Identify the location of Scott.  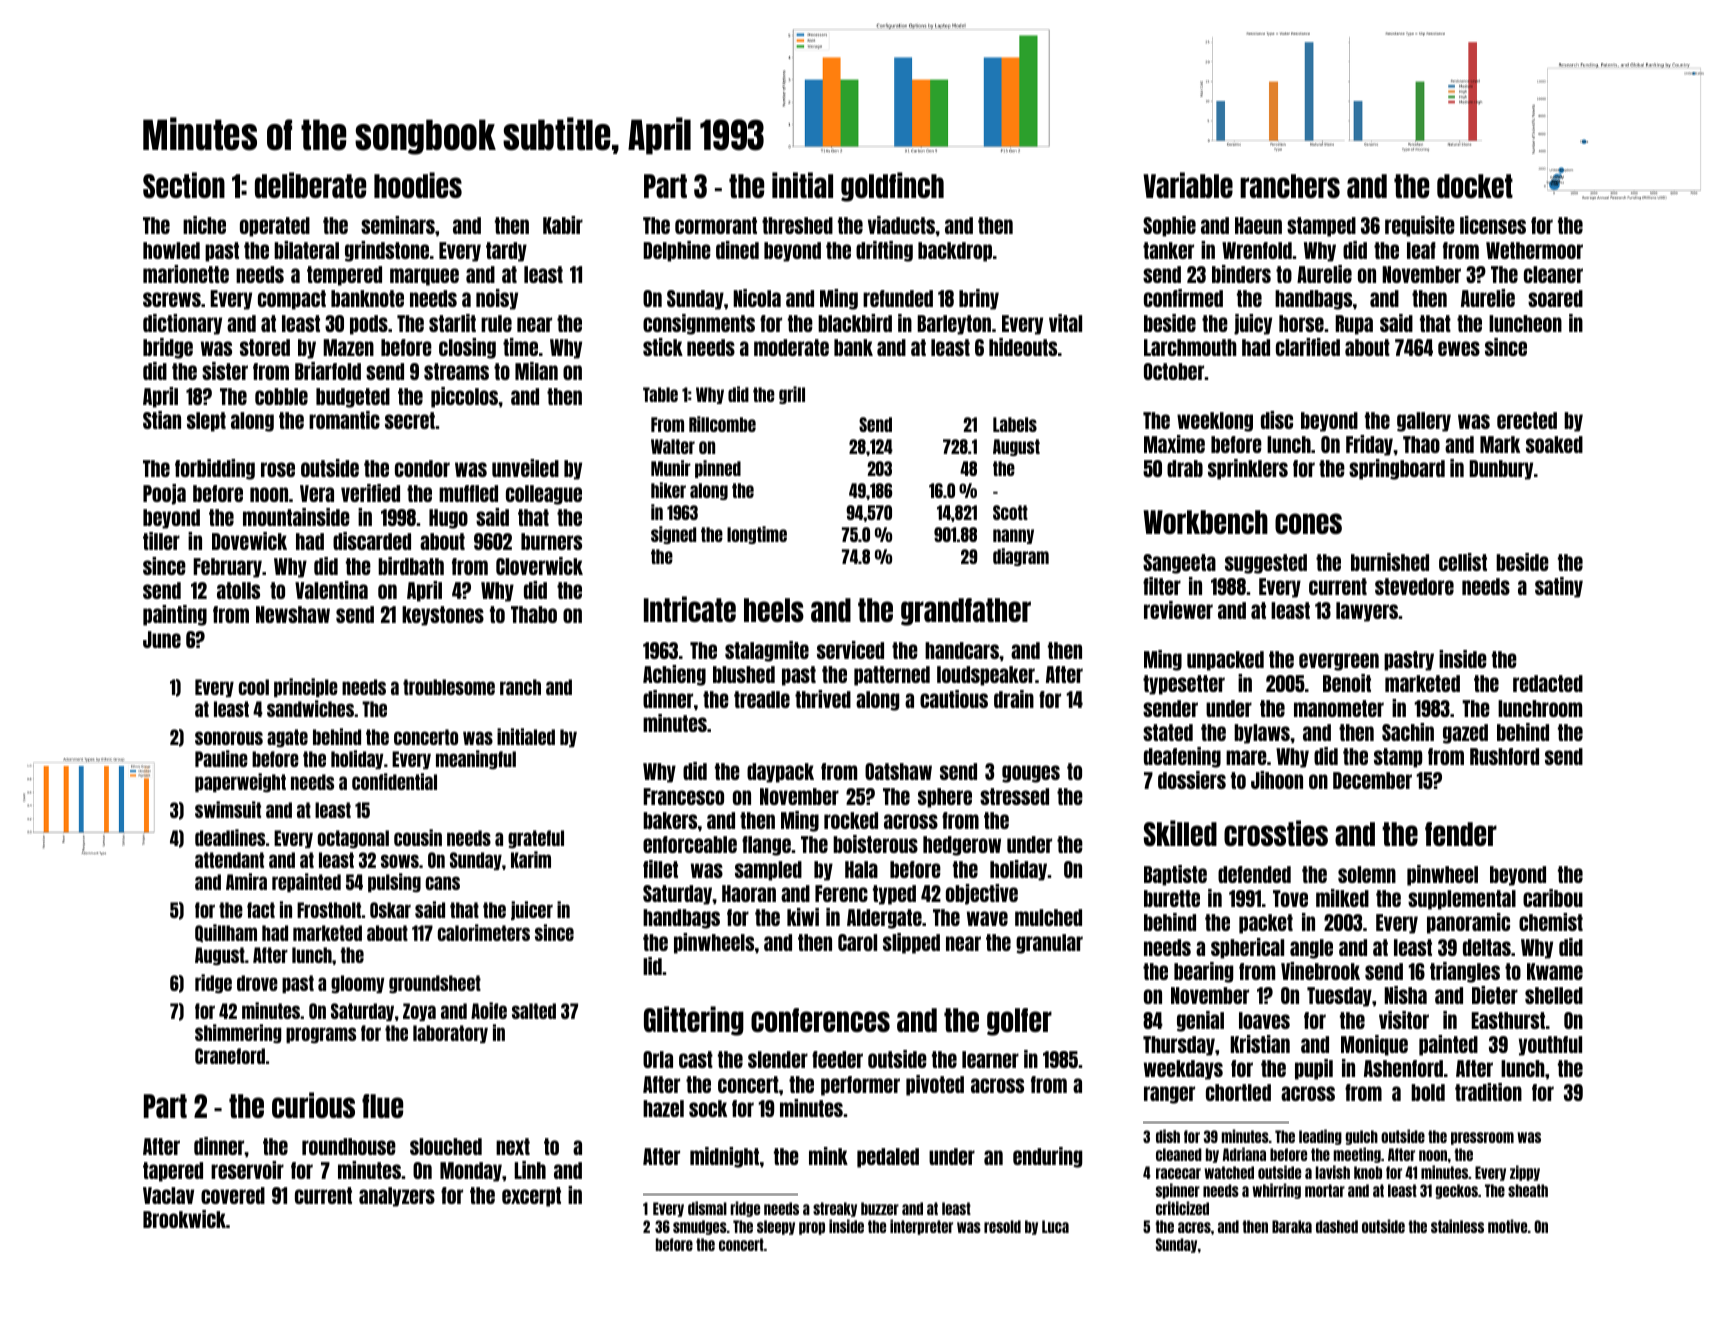
(1010, 512).
